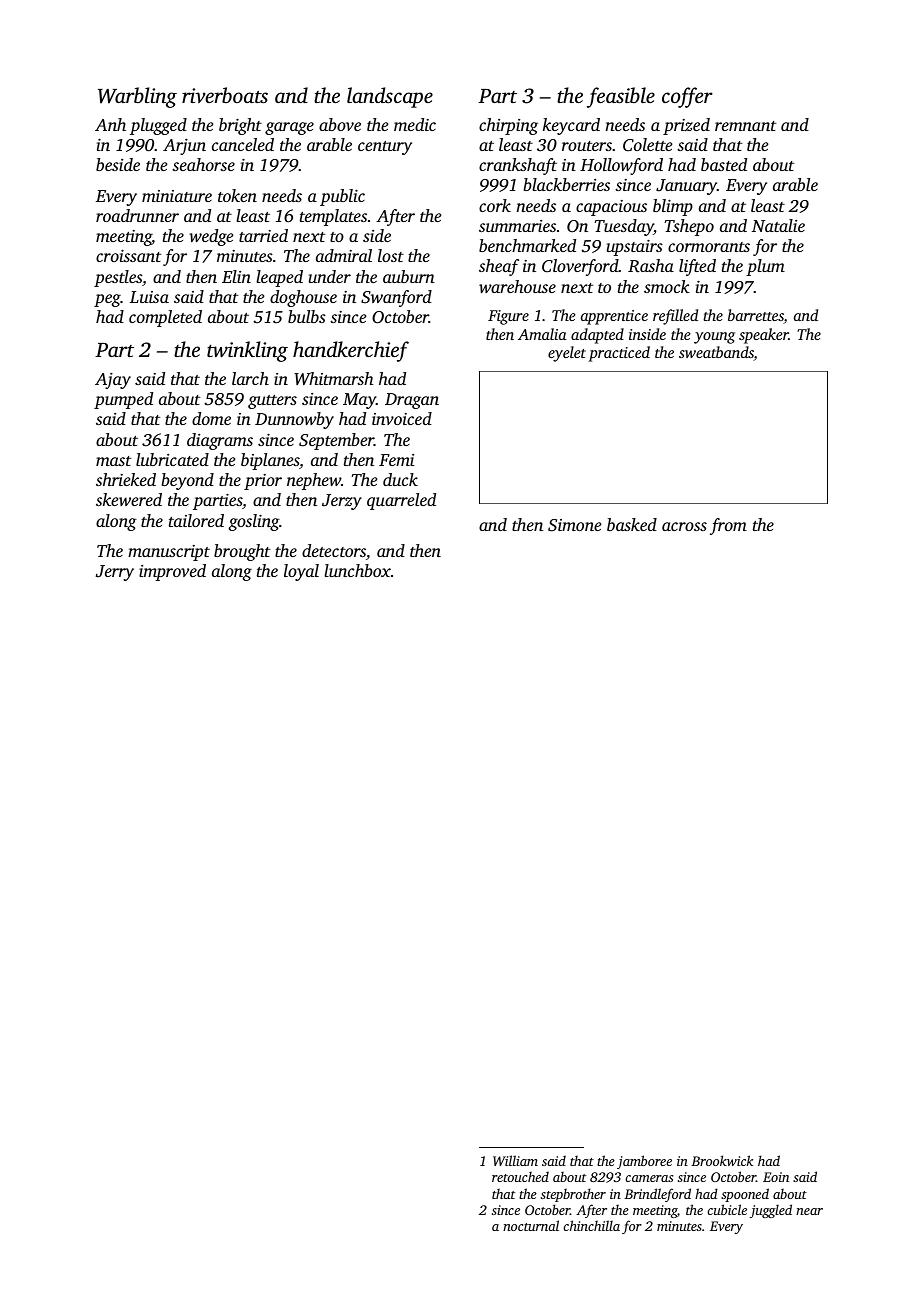 Image resolution: width=924 pixels, height=1314 pixels. What do you see at coordinates (357, 570) in the screenshot?
I see `lunchbox` at bounding box center [357, 570].
